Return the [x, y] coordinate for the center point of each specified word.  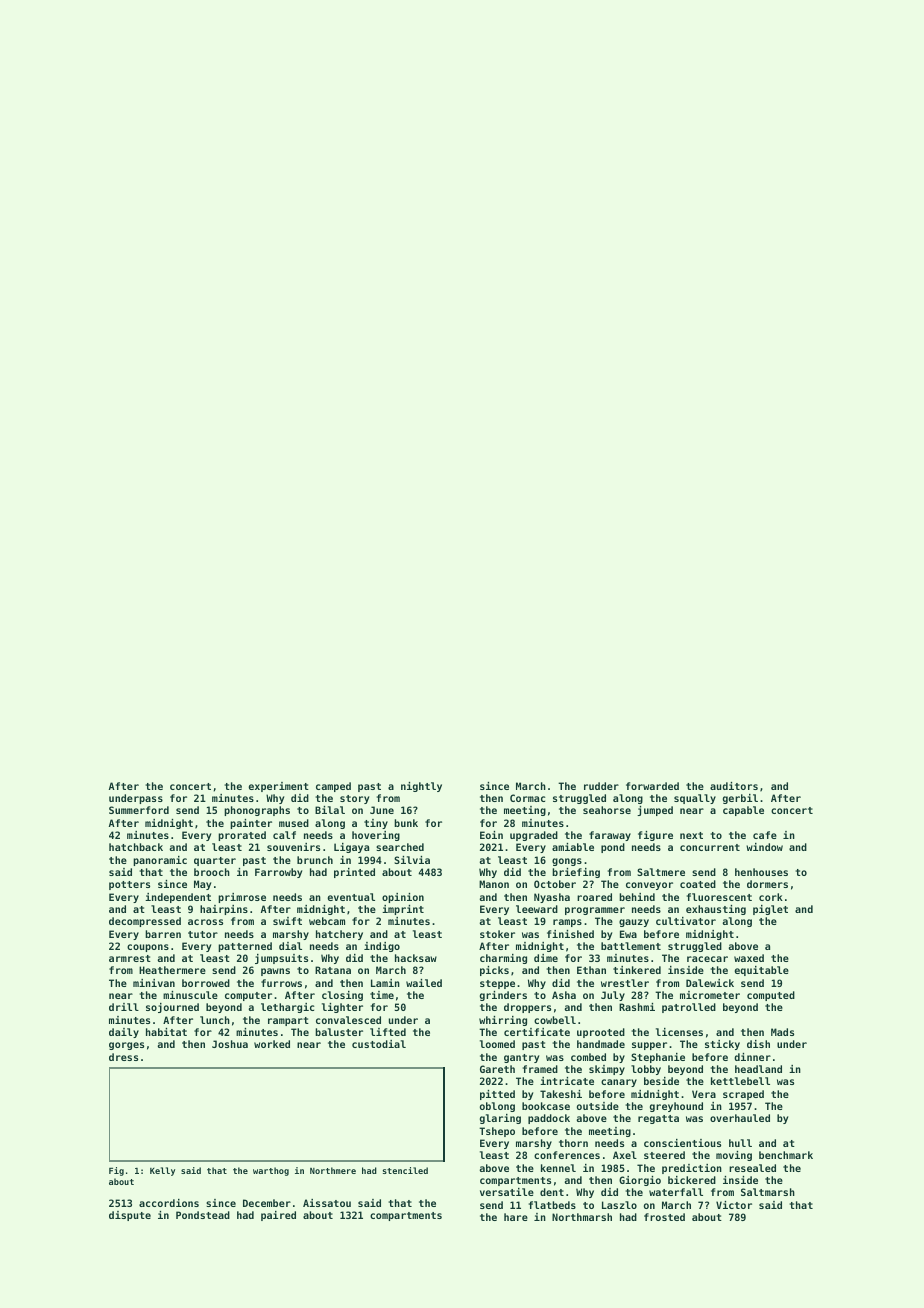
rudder [601, 786]
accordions [169, 1203]
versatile [507, 1192]
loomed [497, 1044]
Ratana [333, 970]
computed [771, 996]
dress [123, 1057]
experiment [278, 787]
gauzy [634, 923]
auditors [734, 786]
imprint [403, 910]
